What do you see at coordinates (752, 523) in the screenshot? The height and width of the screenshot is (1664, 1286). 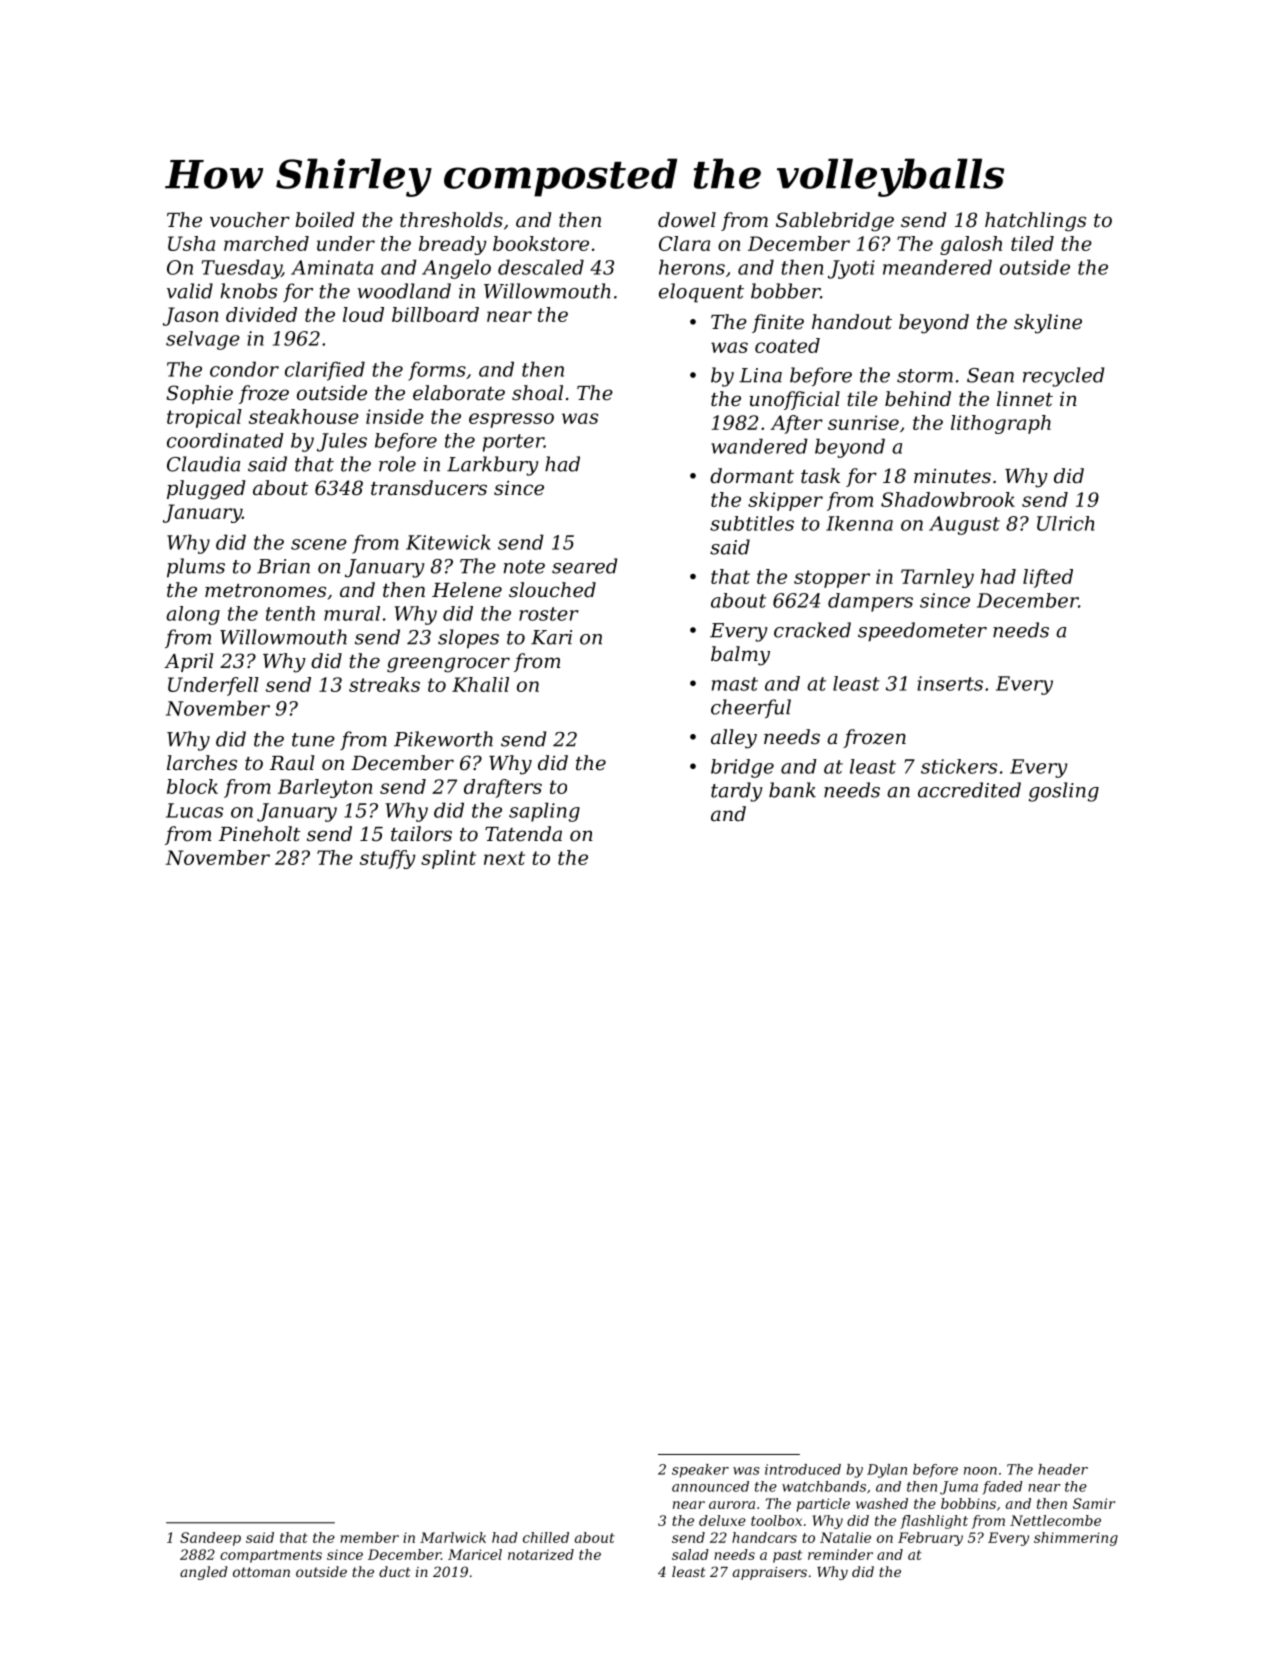 I see `subtitles` at bounding box center [752, 523].
